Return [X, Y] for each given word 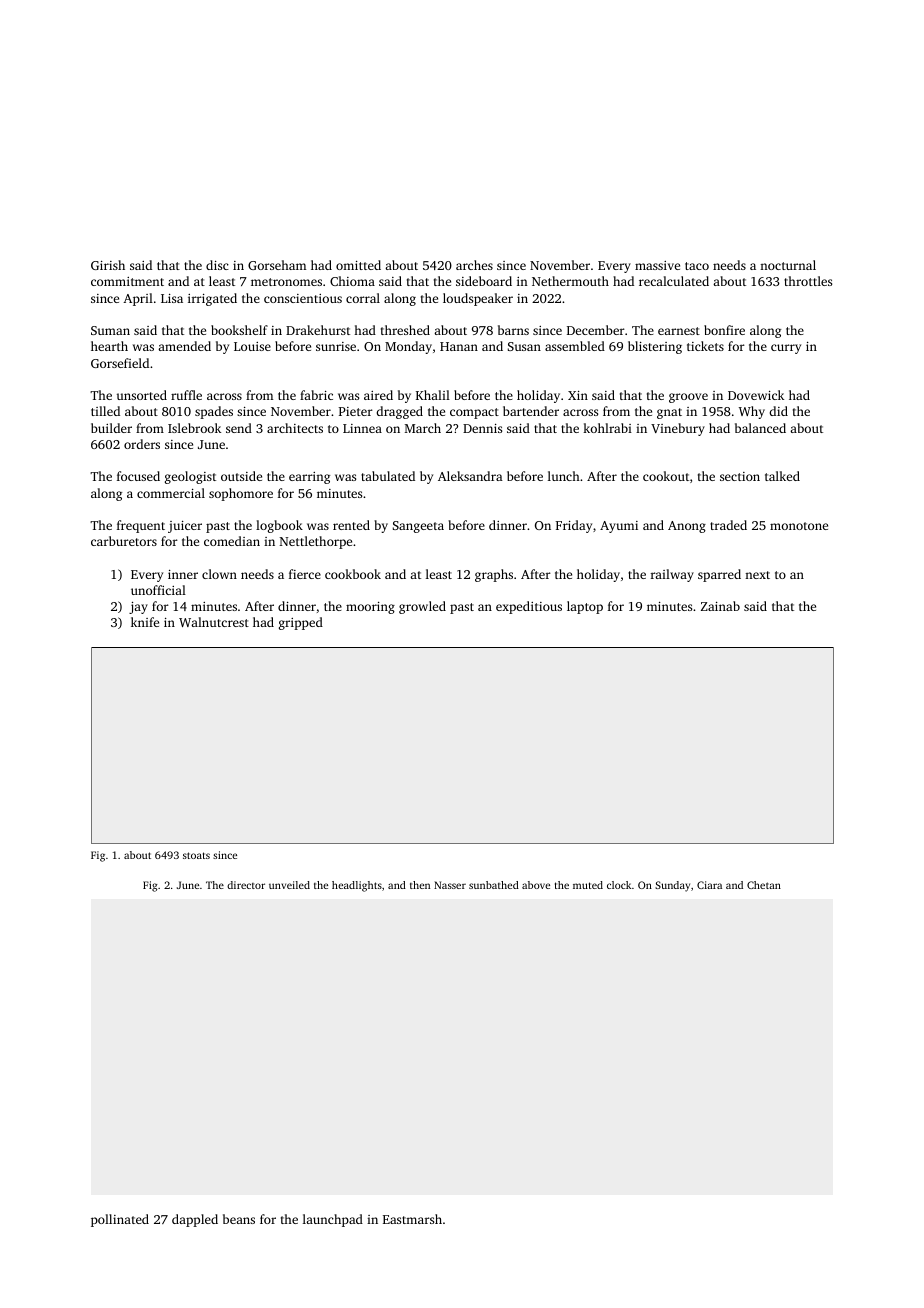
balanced [760, 428]
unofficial [158, 590]
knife [145, 622]
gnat [669, 413]
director [246, 885]
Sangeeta [418, 527]
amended [184, 346]
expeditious [529, 607]
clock [619, 885]
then [420, 885]
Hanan [459, 346]
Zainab [720, 606]
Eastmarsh [412, 1219]
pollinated [120, 1220]
